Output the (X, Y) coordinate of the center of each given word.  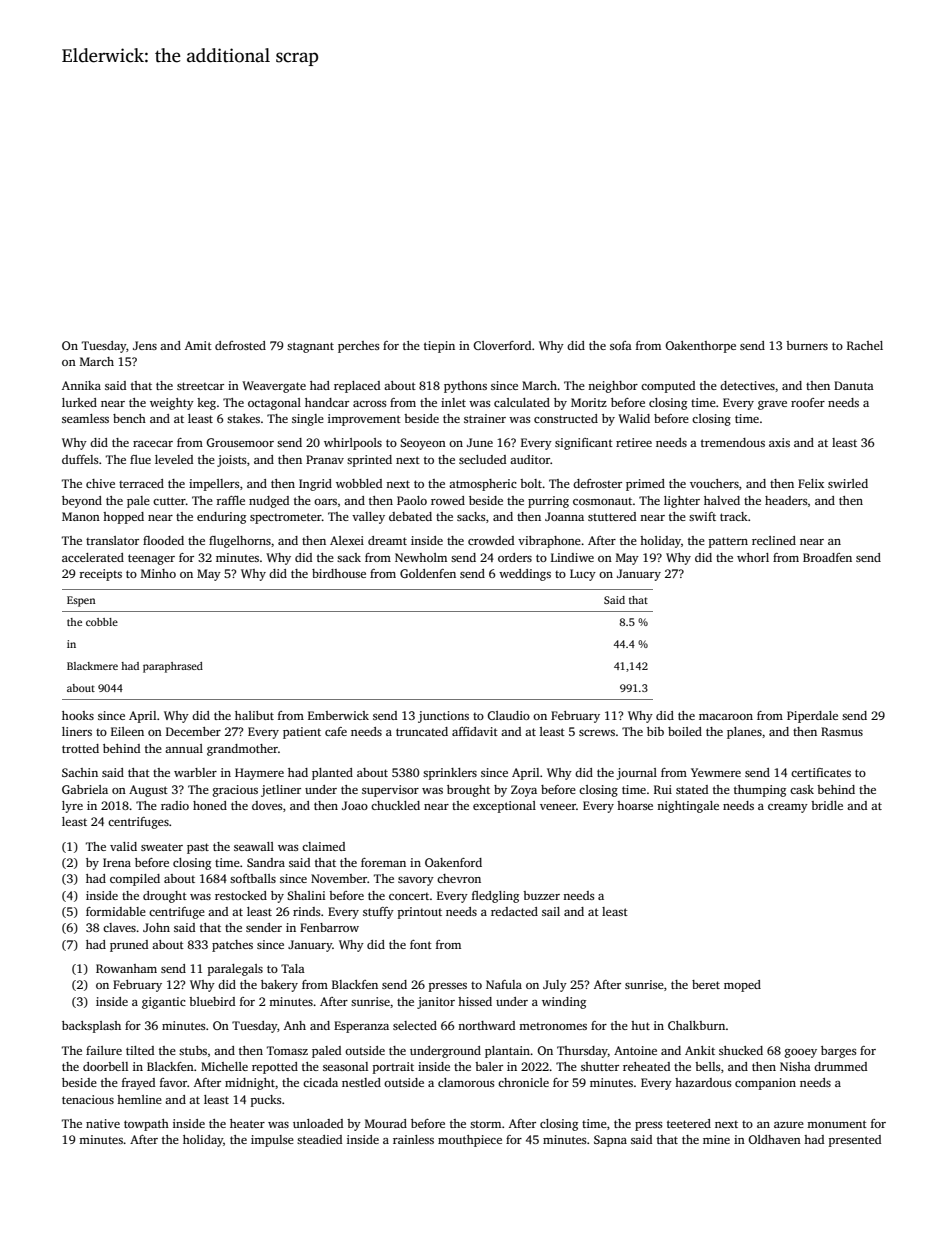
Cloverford (502, 345)
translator (112, 540)
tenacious (88, 1099)
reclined (774, 540)
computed (668, 387)
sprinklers (450, 774)
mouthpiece (470, 1141)
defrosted (240, 345)
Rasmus (842, 731)
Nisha (795, 1066)
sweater (162, 847)
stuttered (612, 516)
